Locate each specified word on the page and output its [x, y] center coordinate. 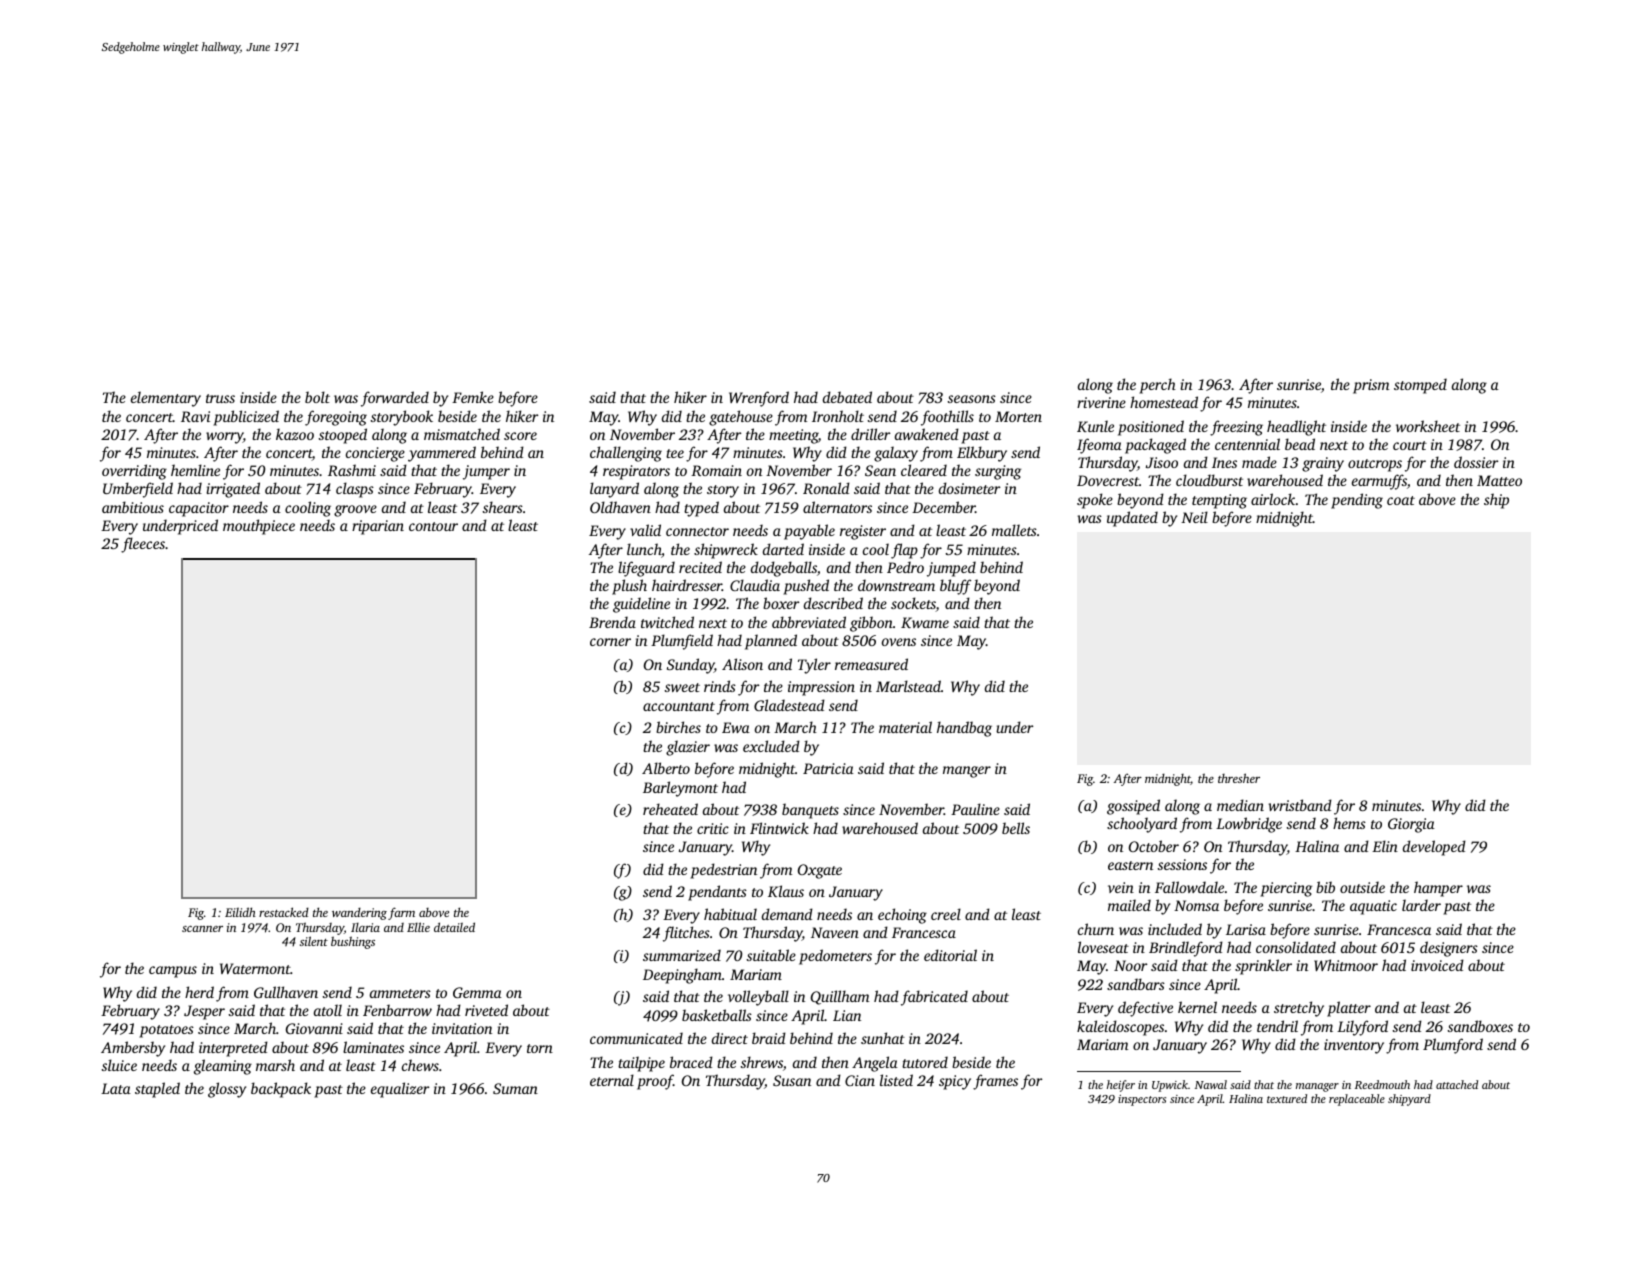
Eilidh [240, 912]
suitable [771, 955]
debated [847, 397]
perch [1157, 386]
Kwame [925, 622]
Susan [792, 1080]
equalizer [400, 1090]
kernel [1197, 1007]
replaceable [1357, 1100]
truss [220, 398]
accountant [679, 706]
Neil [1194, 517]
